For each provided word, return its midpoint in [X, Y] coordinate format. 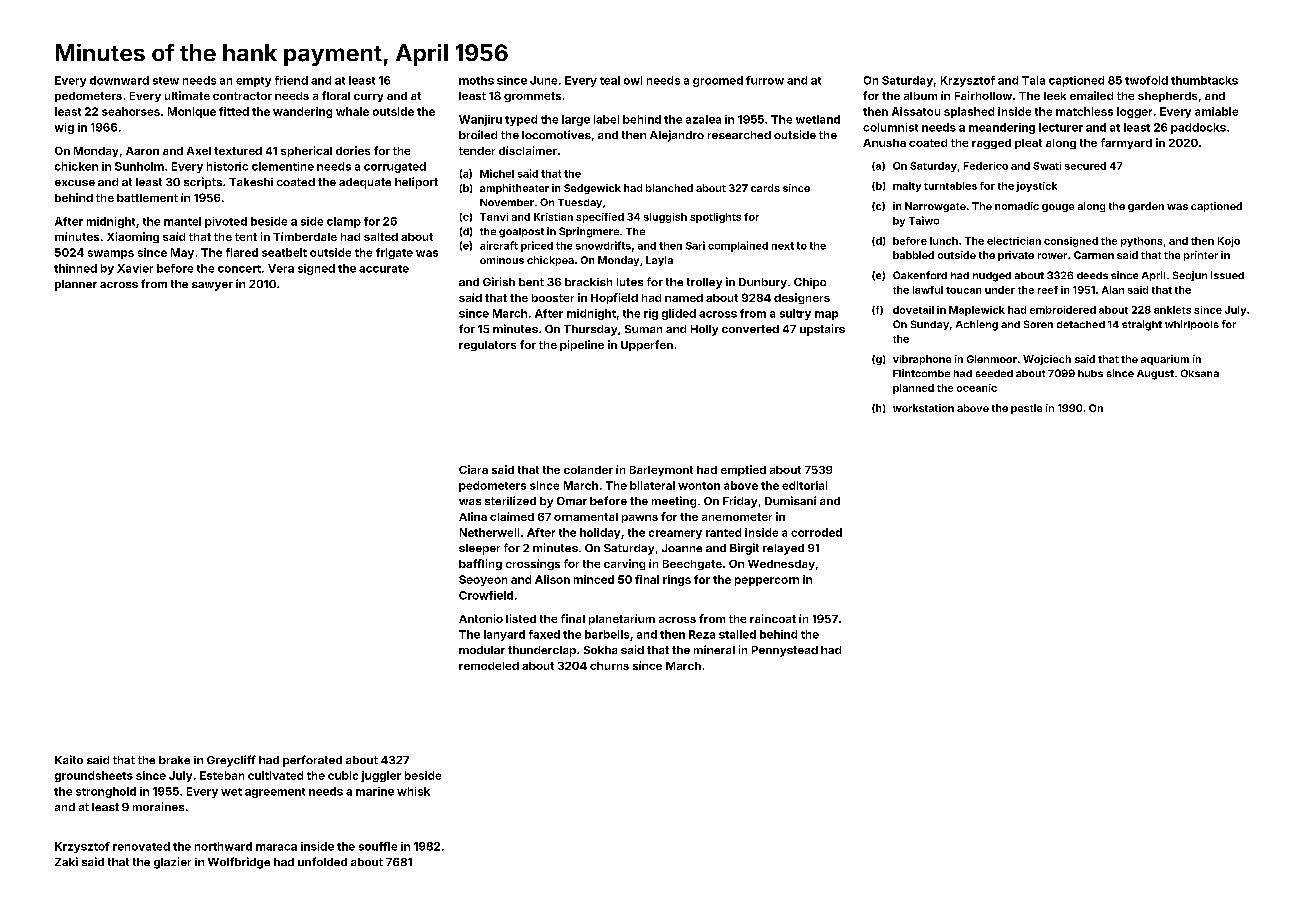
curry [368, 98]
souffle [378, 846]
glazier [172, 863]
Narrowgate [935, 207]
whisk [413, 791]
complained [738, 246]
